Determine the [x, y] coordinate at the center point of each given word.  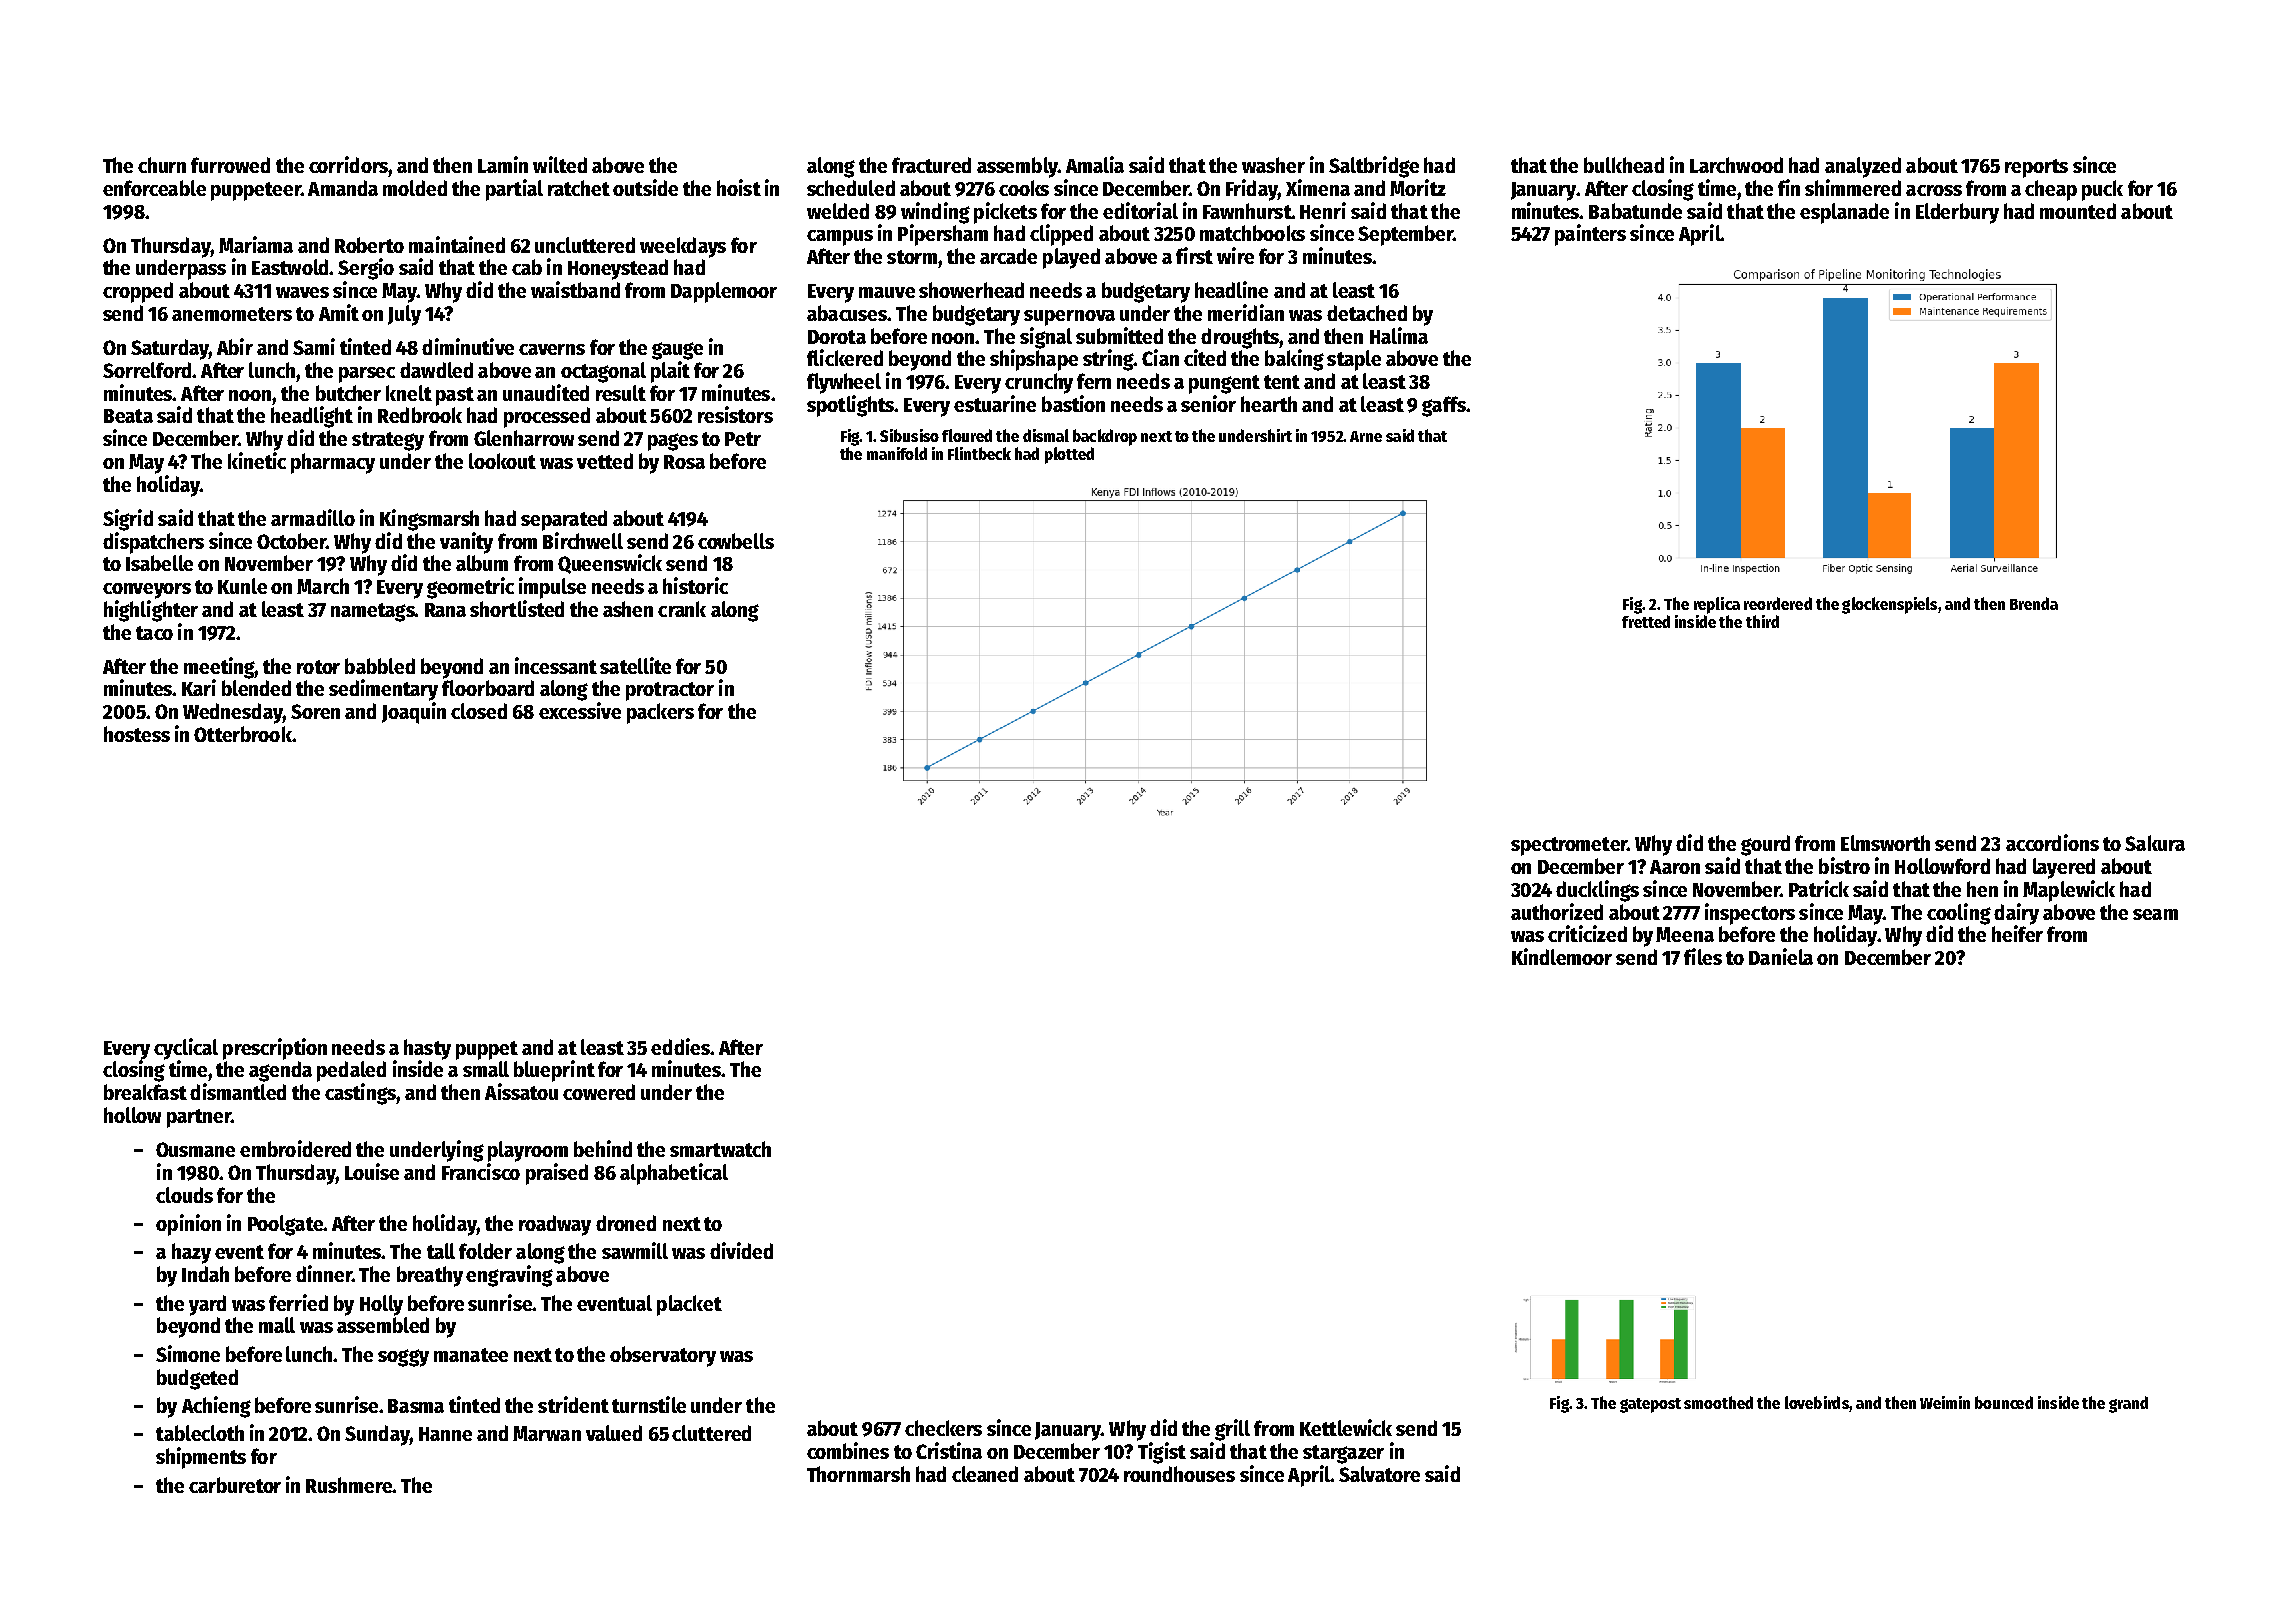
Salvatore [1379, 1474]
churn [162, 165]
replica [1717, 605]
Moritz [1418, 187]
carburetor [235, 1485]
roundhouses [1179, 1474]
